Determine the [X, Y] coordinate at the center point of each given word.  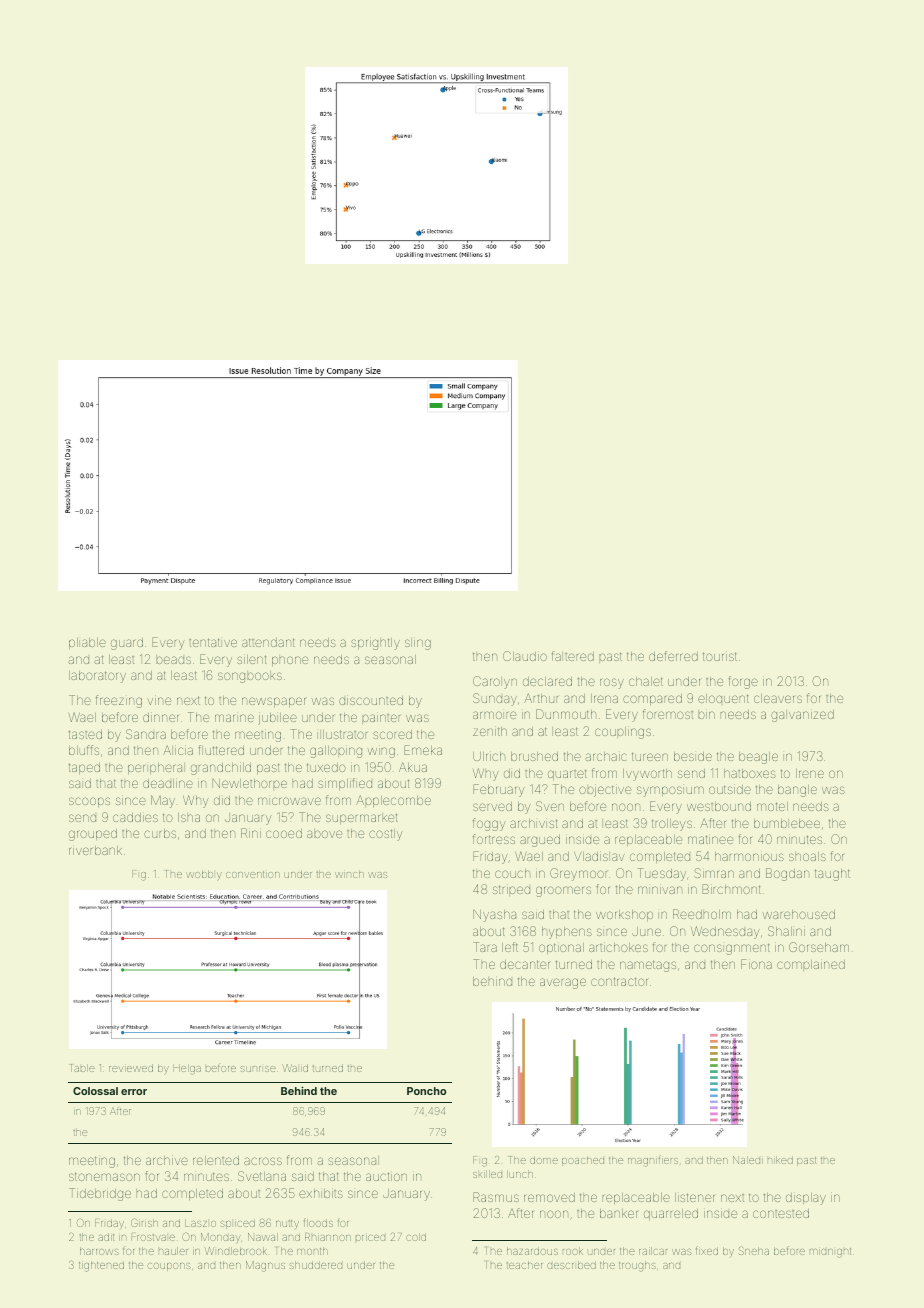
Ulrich [489, 756]
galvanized [802, 716]
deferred [673, 656]
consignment [732, 949]
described [571, 1265]
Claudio [525, 656]
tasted [85, 734]
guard [127, 644]
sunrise [258, 1069]
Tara [485, 947]
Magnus [265, 1266]
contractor [619, 981]
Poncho [426, 1091]
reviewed [131, 1068]
